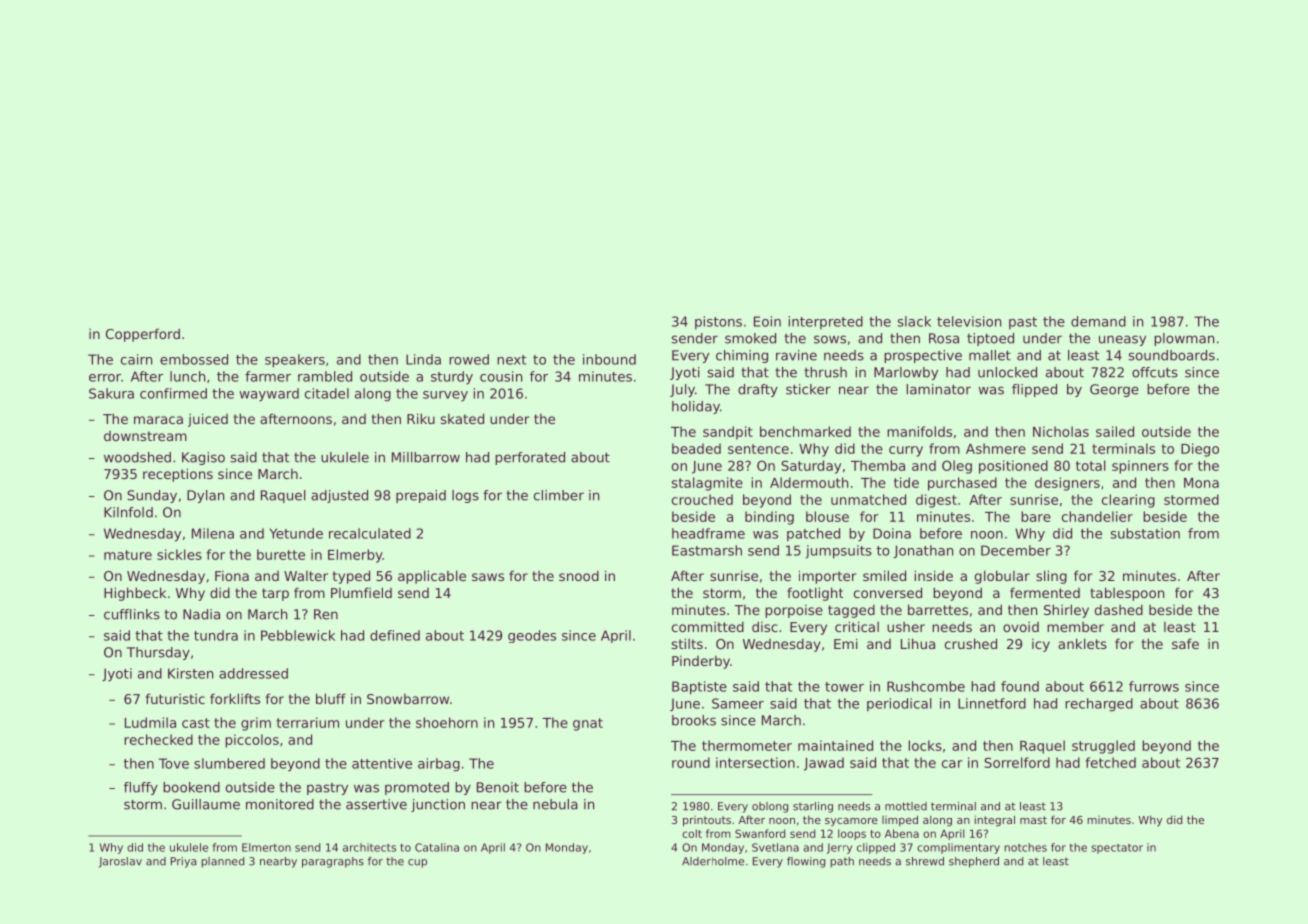  Describe the element at coordinates (141, 788) in the page. I see `fluffy` at that location.
